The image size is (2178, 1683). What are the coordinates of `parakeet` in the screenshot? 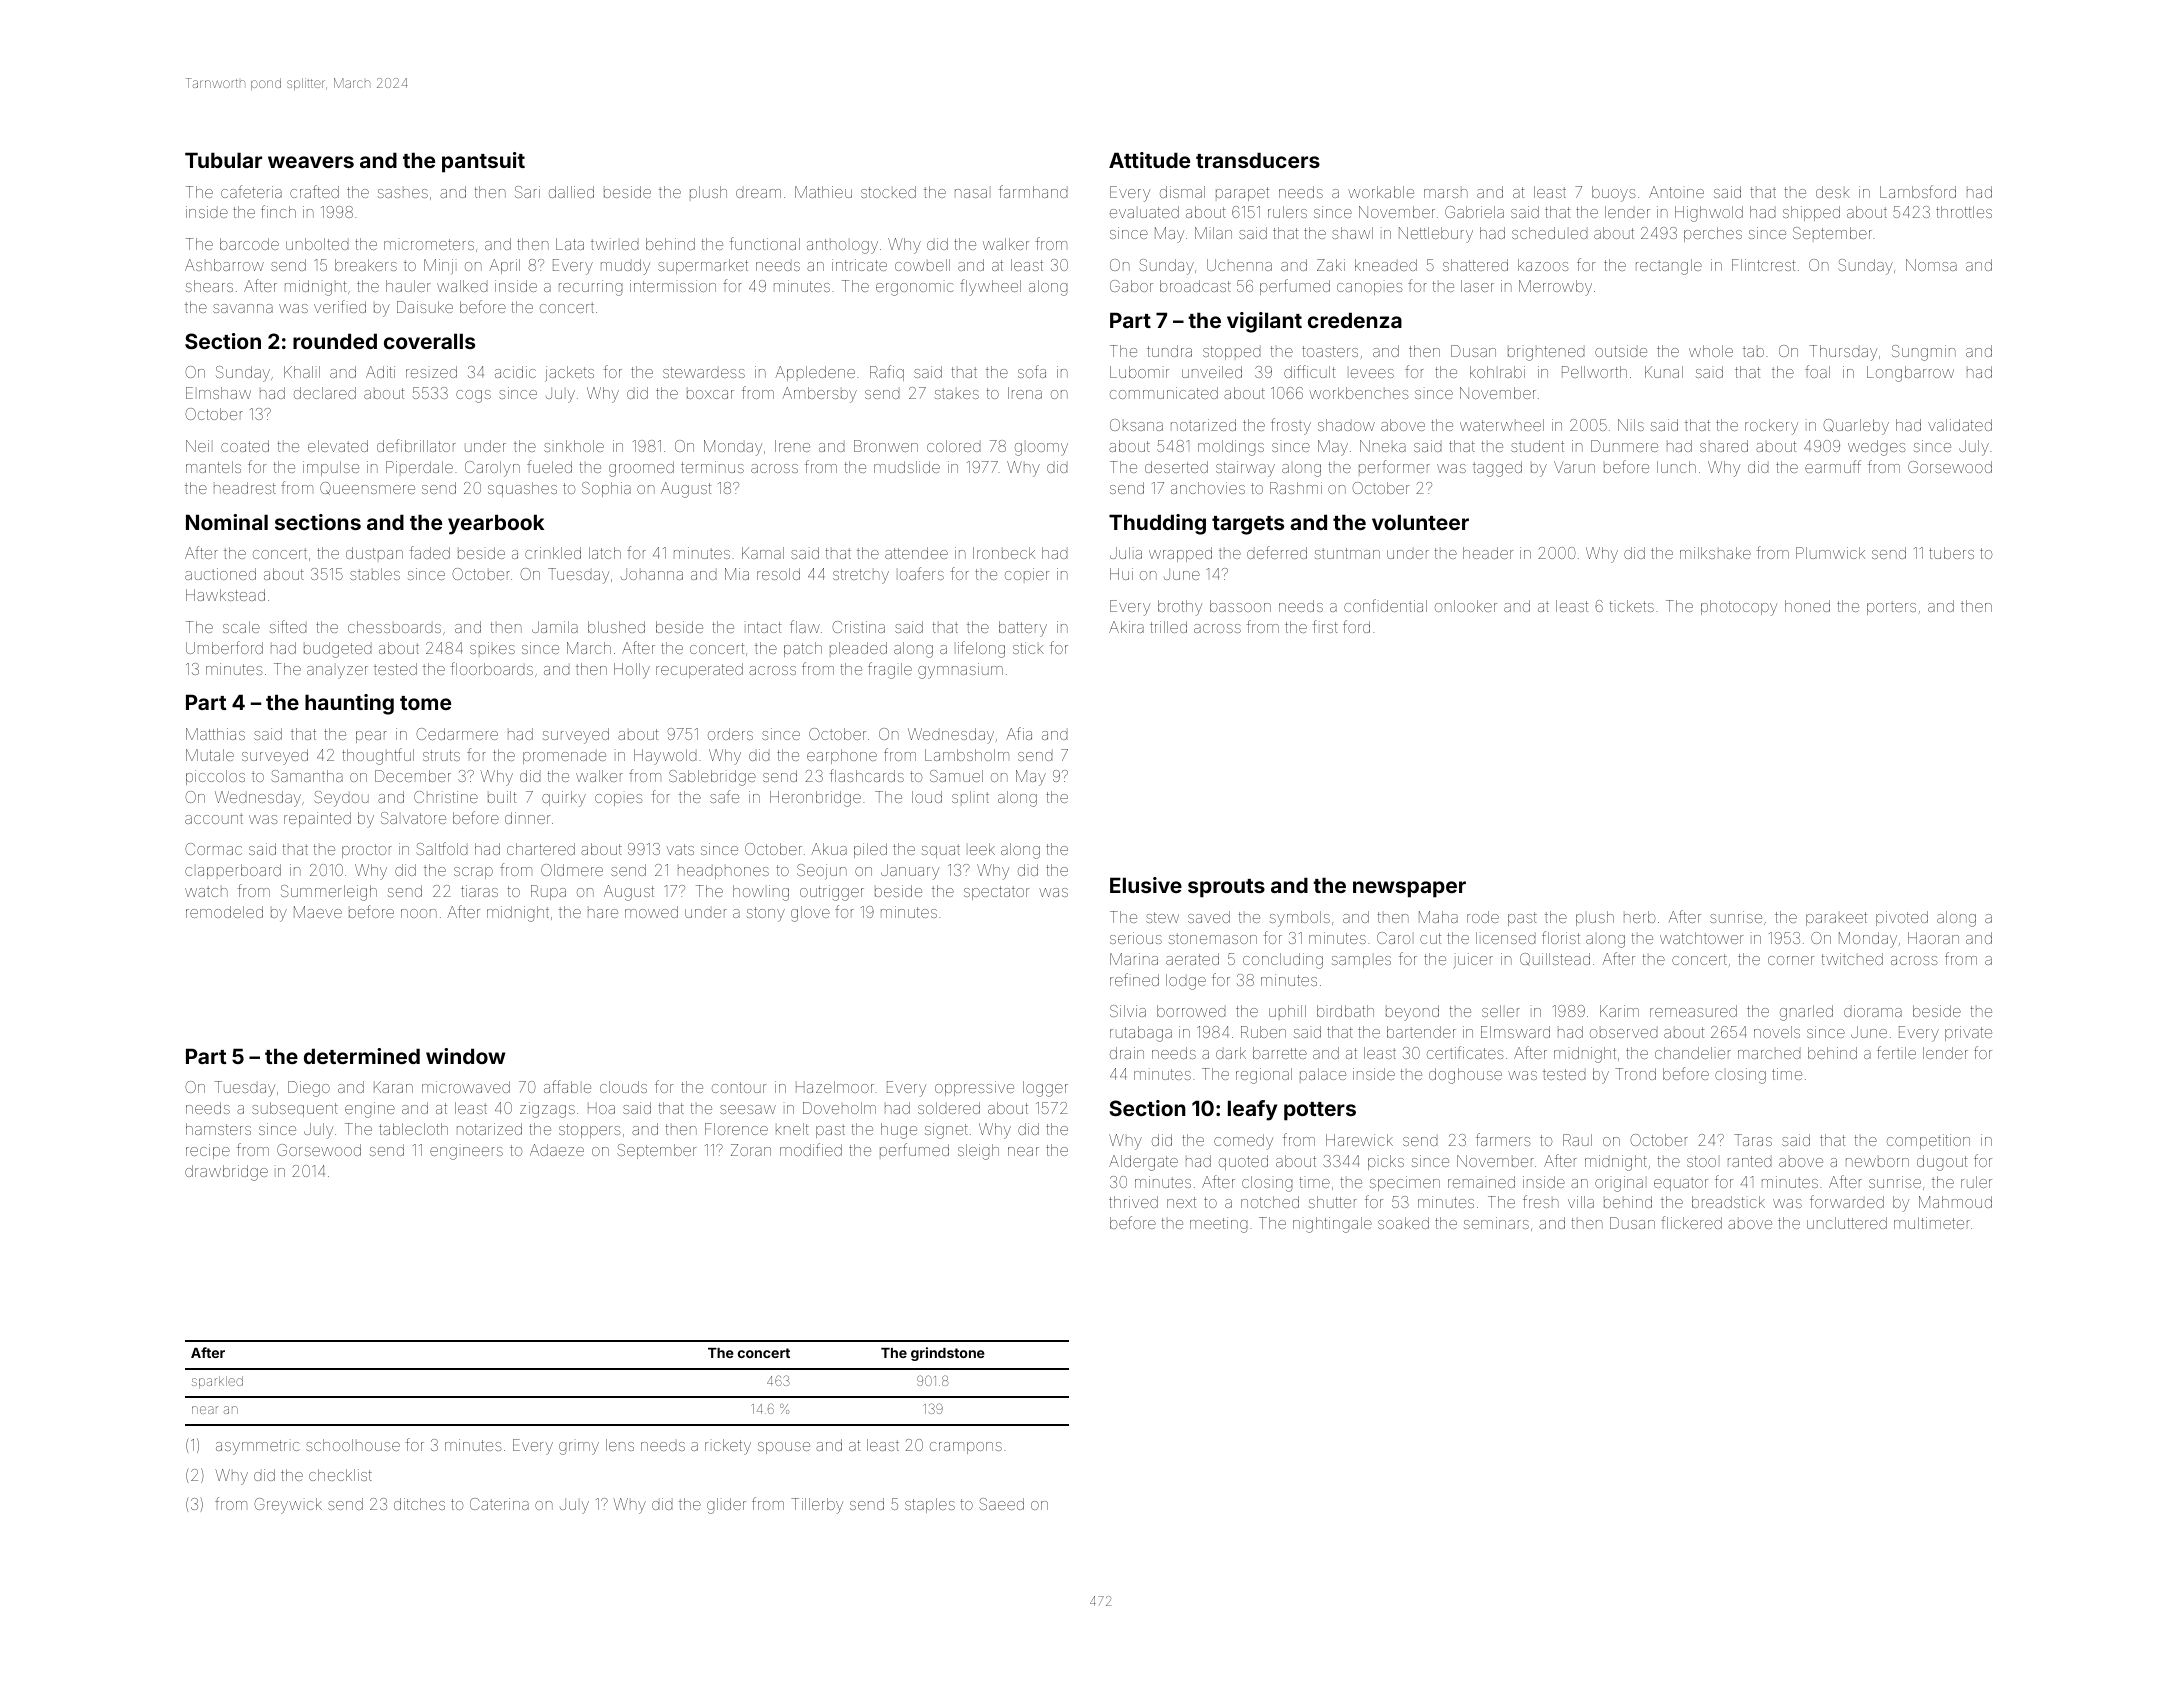 It's located at (1836, 919).
